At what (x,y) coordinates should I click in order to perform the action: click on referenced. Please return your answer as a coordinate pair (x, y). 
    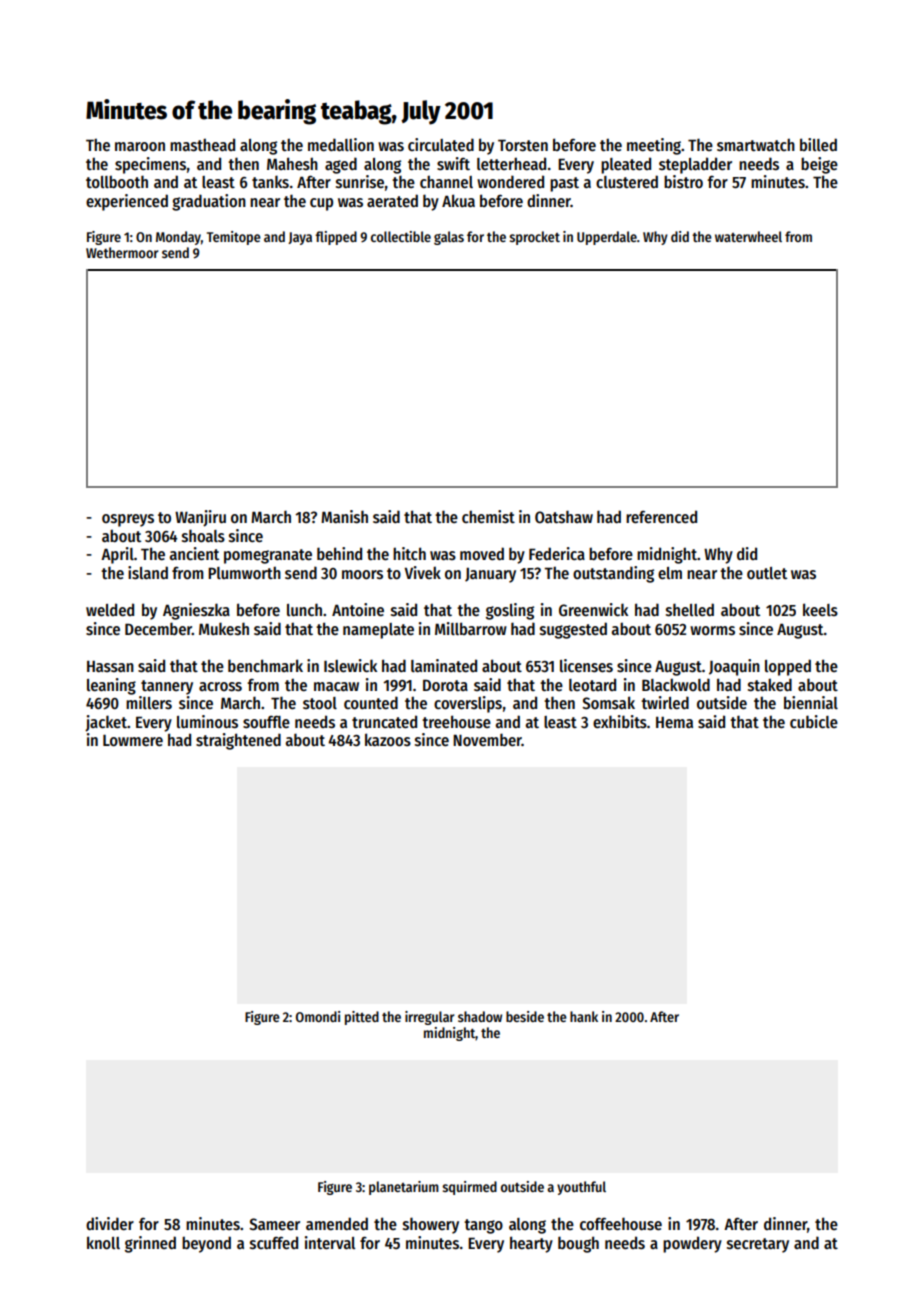
    Looking at the image, I should click on (661, 516).
